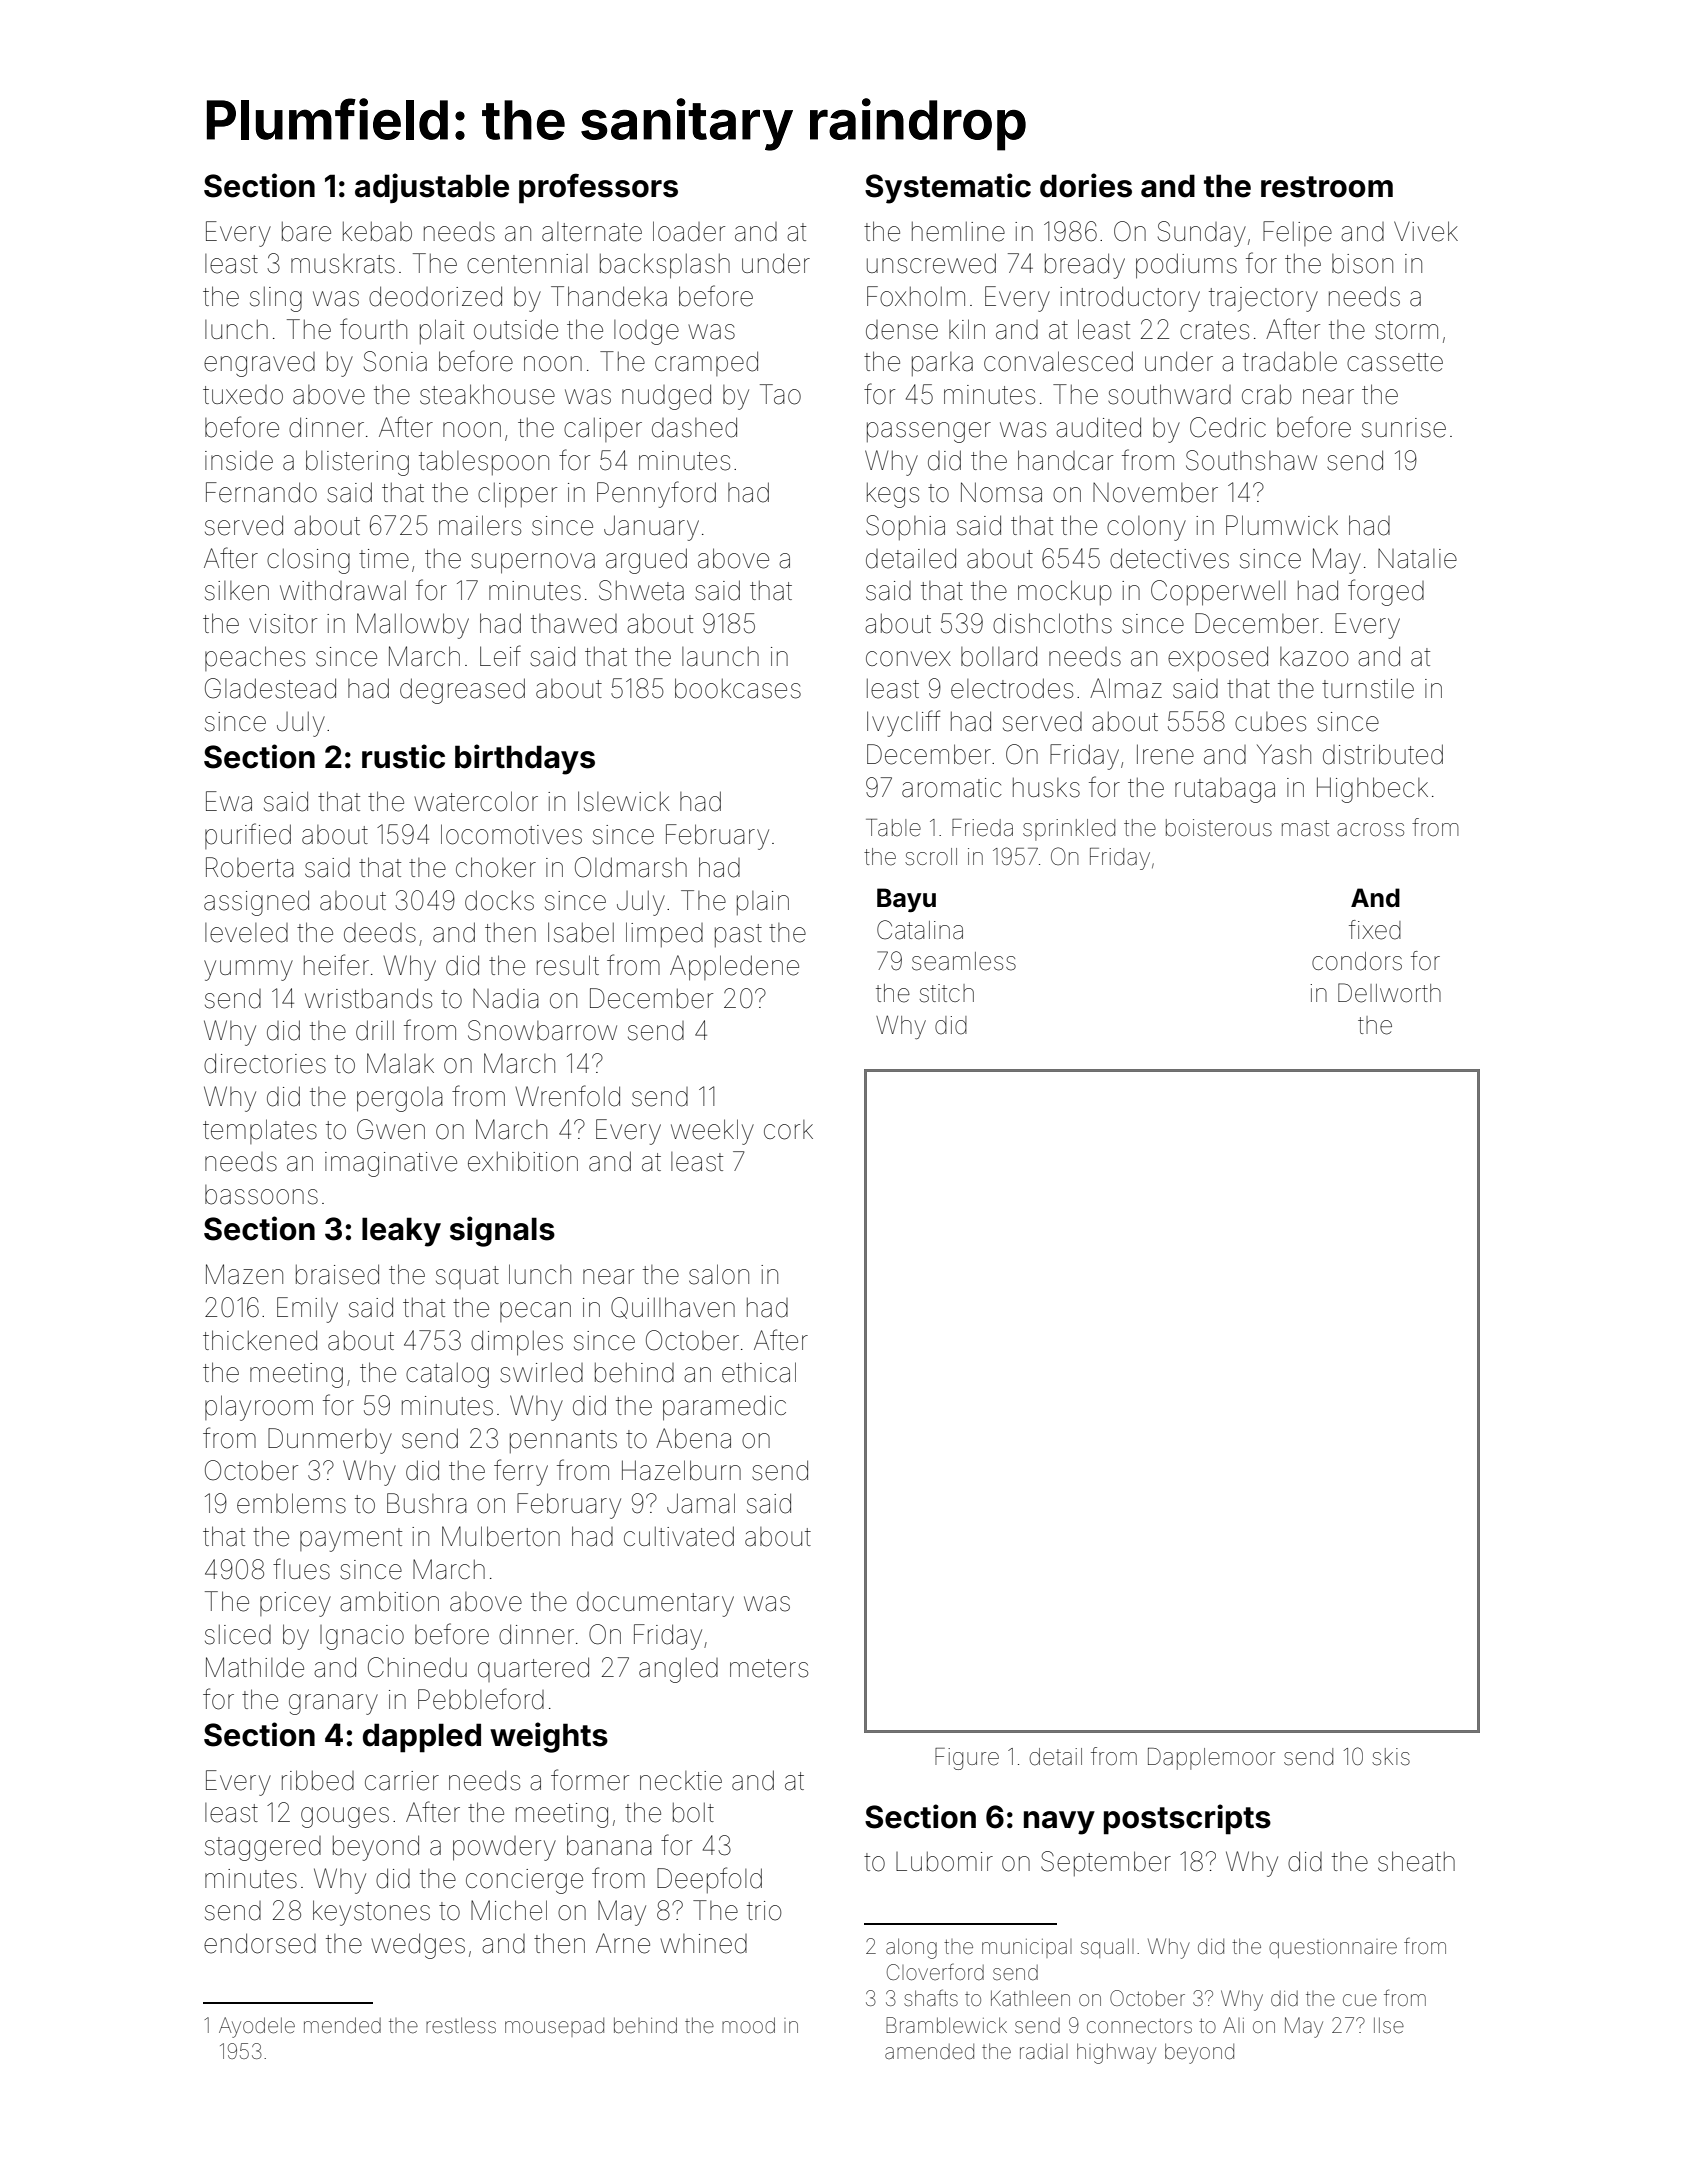 Image resolution: width=1683 pixels, height=2178 pixels. Describe the element at coordinates (541, 1373) in the screenshot. I see `swirled` at that location.
